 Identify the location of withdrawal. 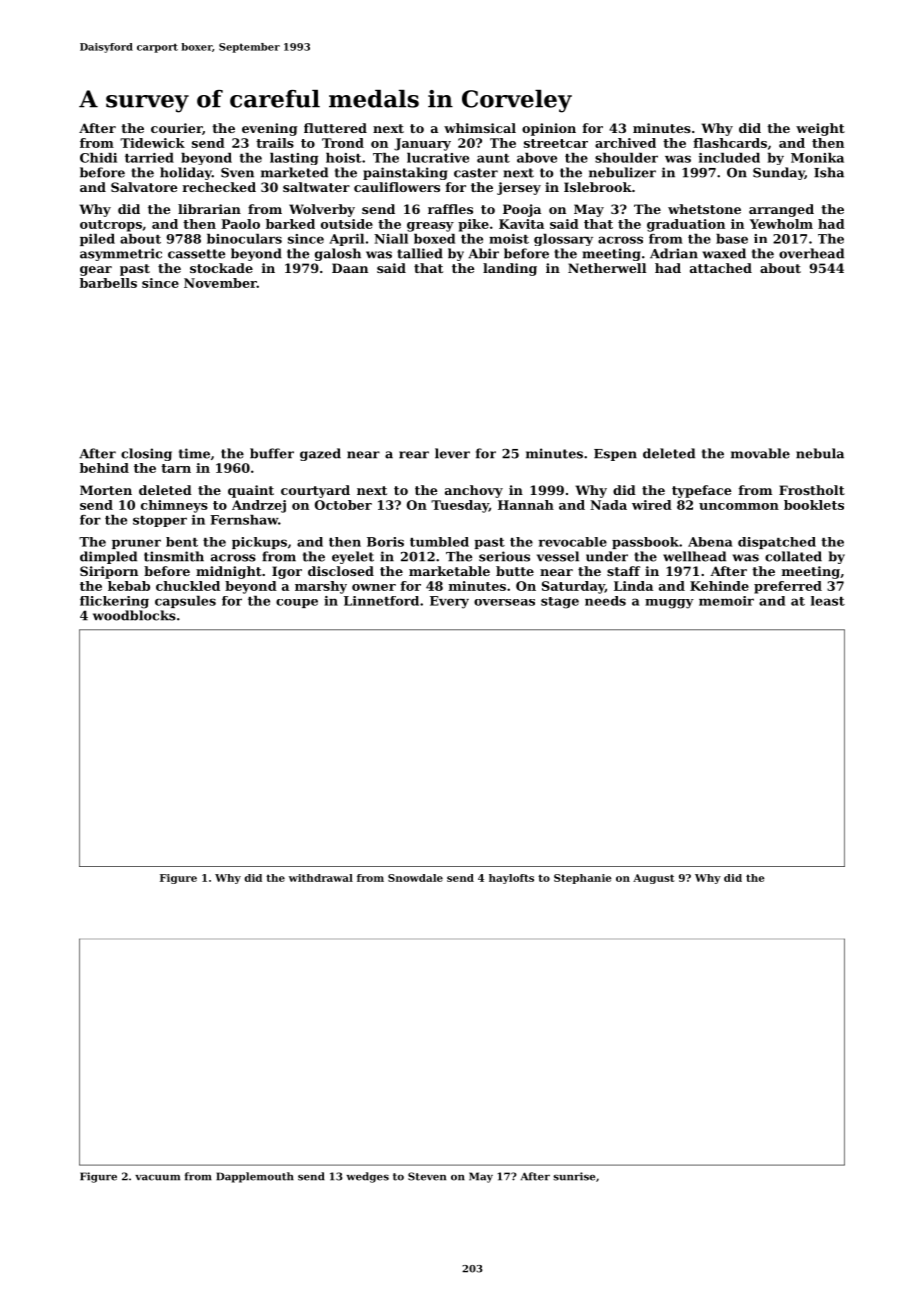
(321, 878).
